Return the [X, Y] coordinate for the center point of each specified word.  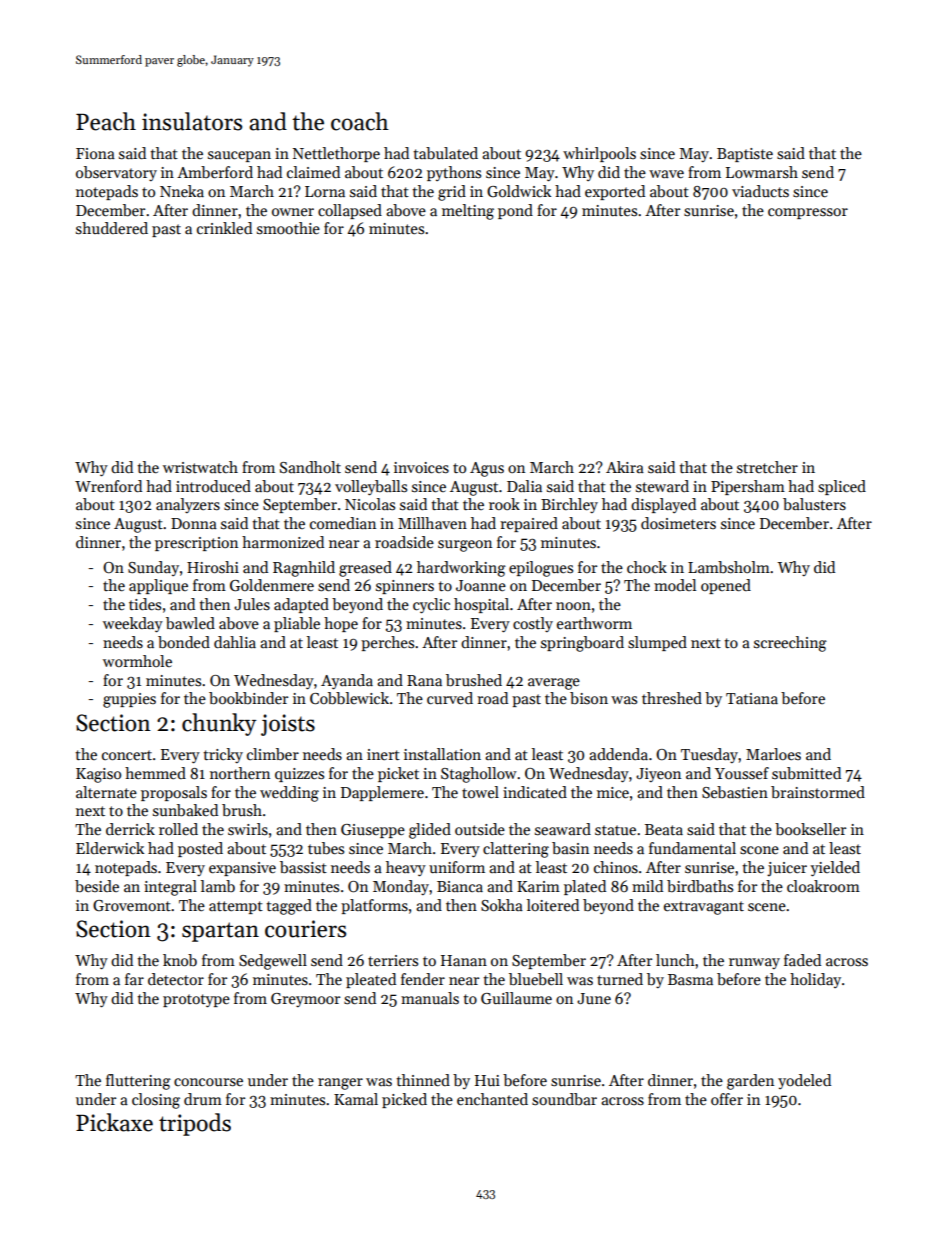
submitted [806, 773]
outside [480, 829]
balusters [814, 504]
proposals [174, 793]
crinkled [224, 228]
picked [404, 1100]
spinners [405, 587]
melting [468, 212]
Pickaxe [114, 1122]
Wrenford [108, 486]
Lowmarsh [762, 172]
